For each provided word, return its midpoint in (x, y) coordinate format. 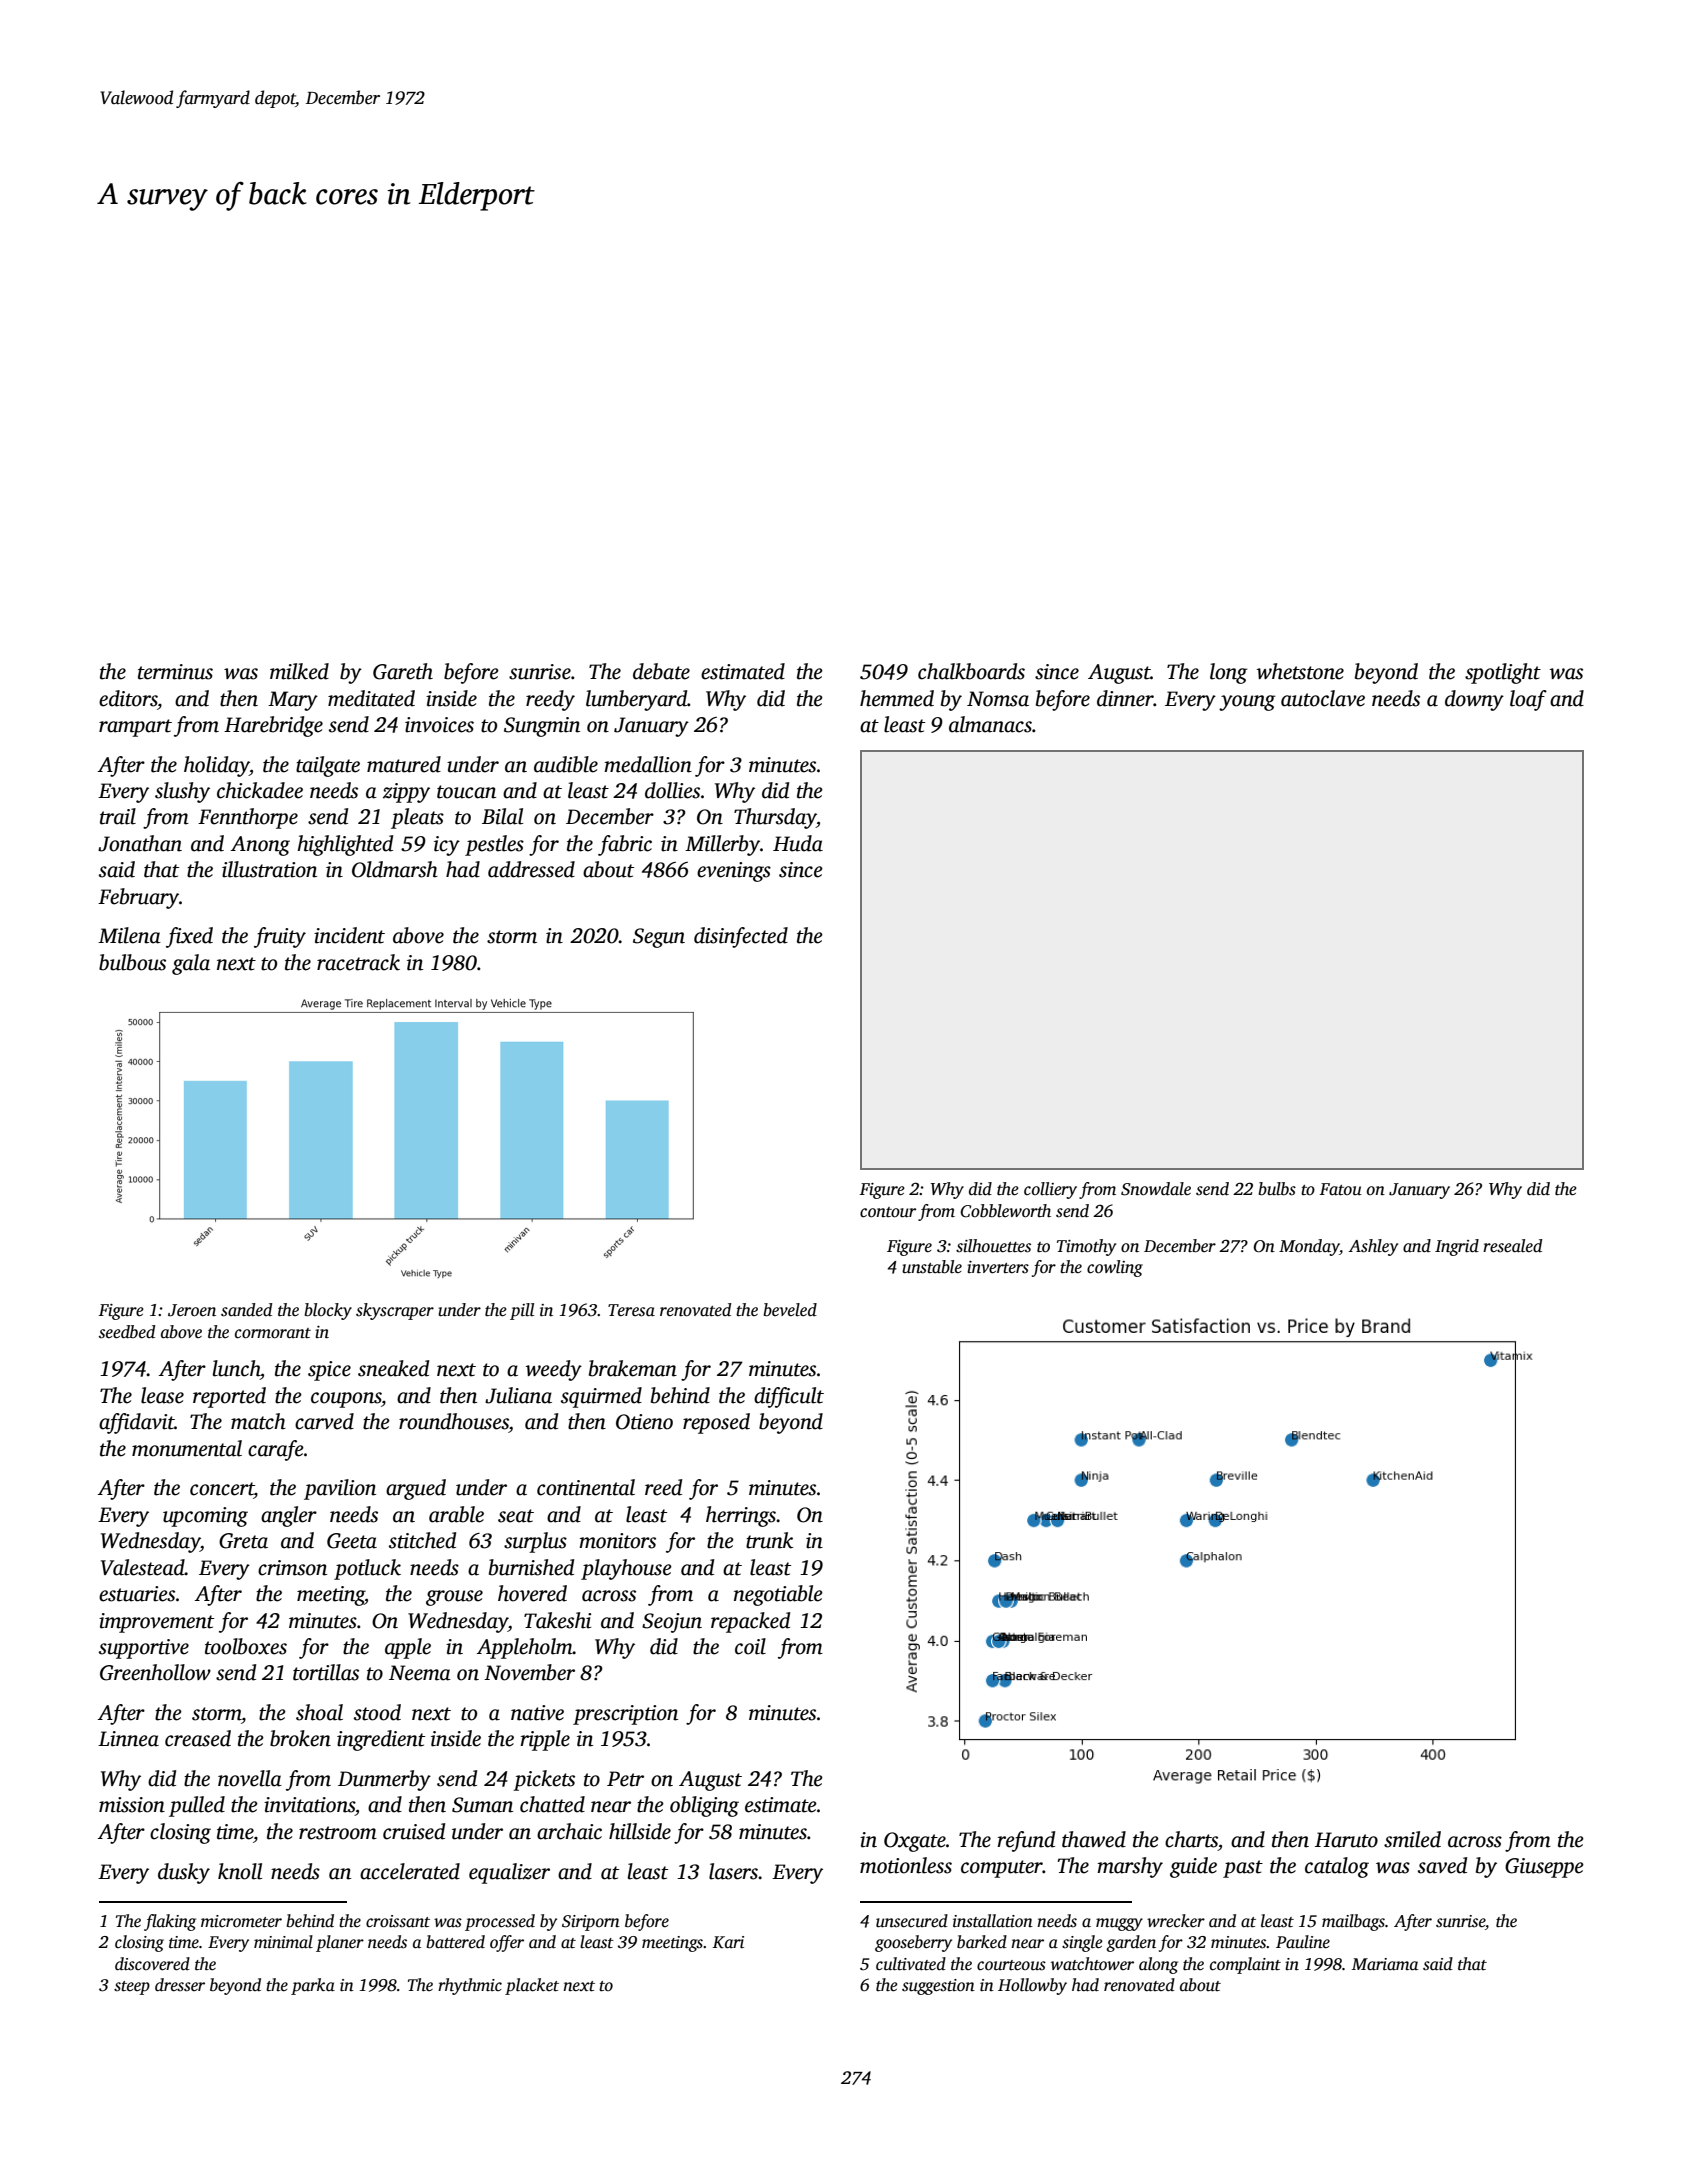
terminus (175, 672)
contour (888, 1212)
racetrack (358, 962)
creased (198, 1738)
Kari (728, 1942)
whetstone (1300, 671)
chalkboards (971, 671)
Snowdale (1156, 1189)
